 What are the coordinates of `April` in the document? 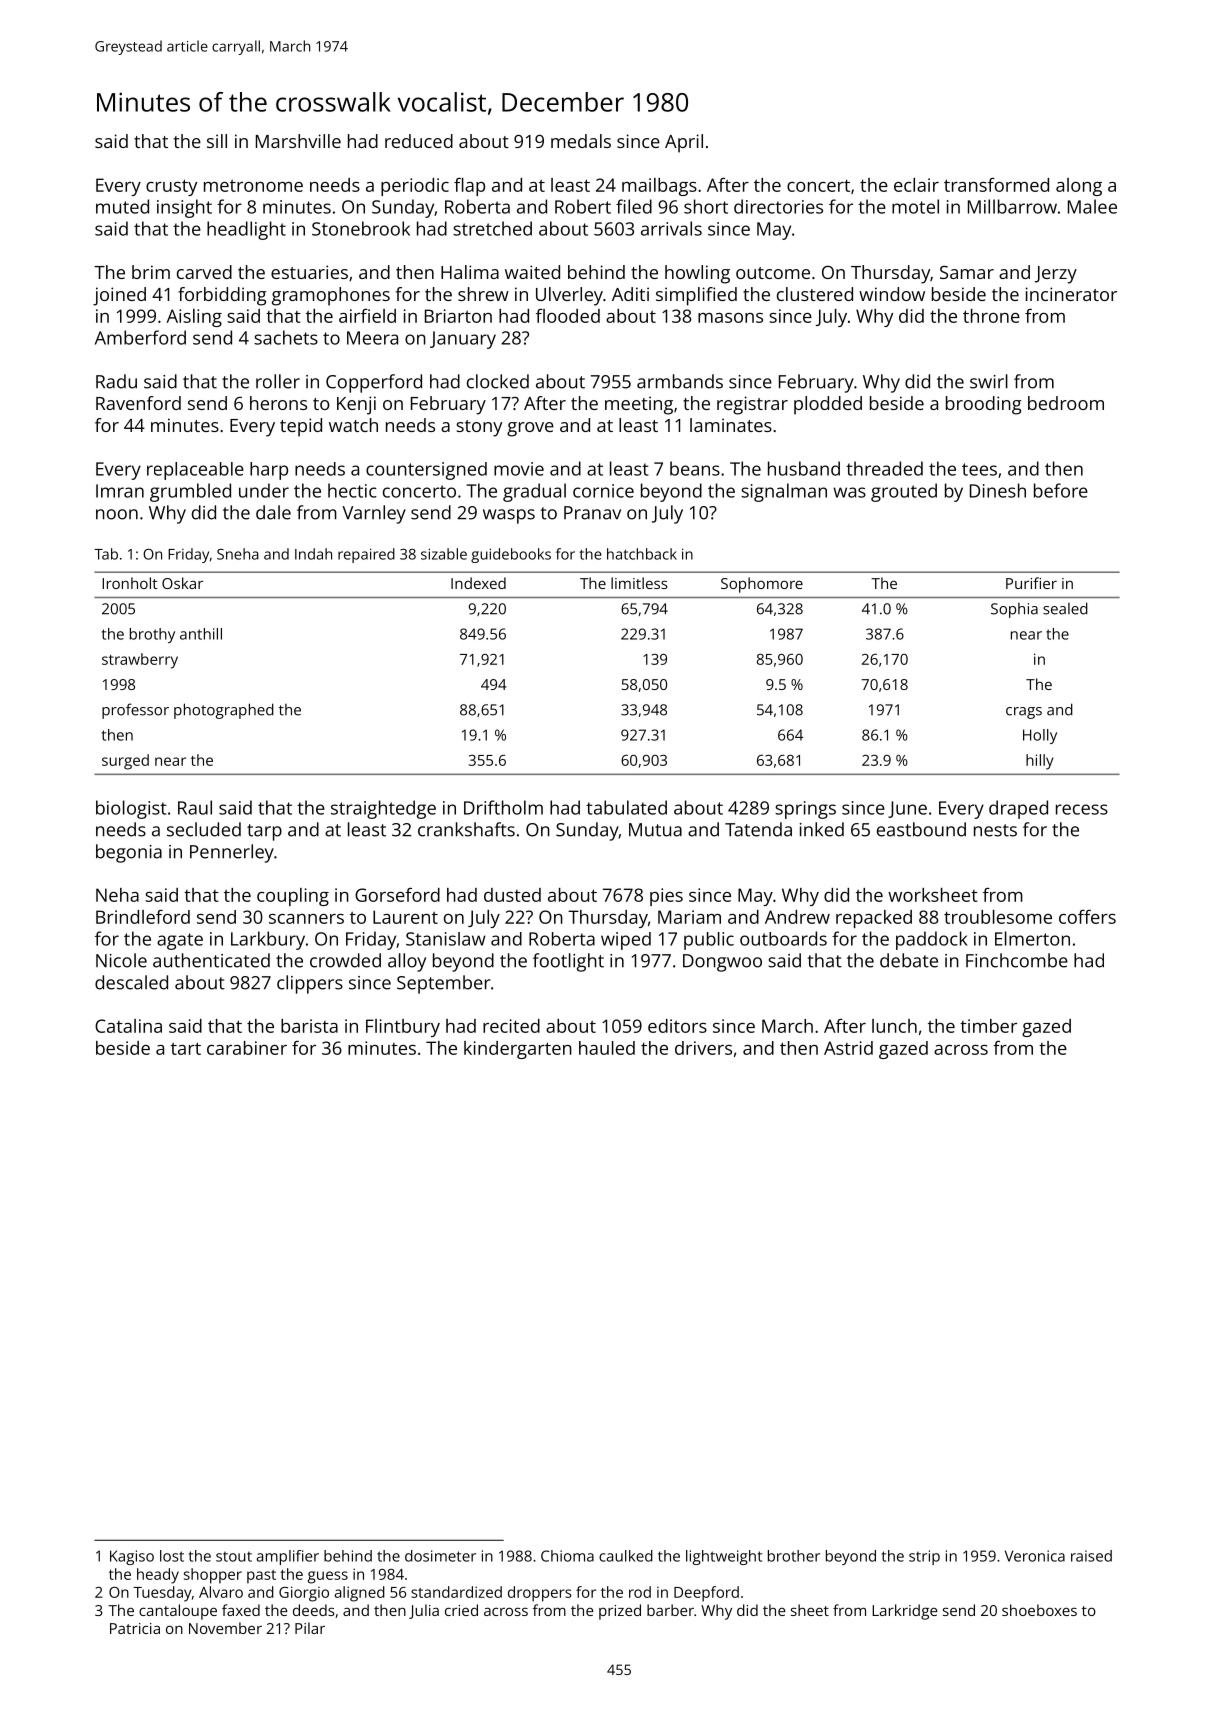 It's located at (684, 143).
